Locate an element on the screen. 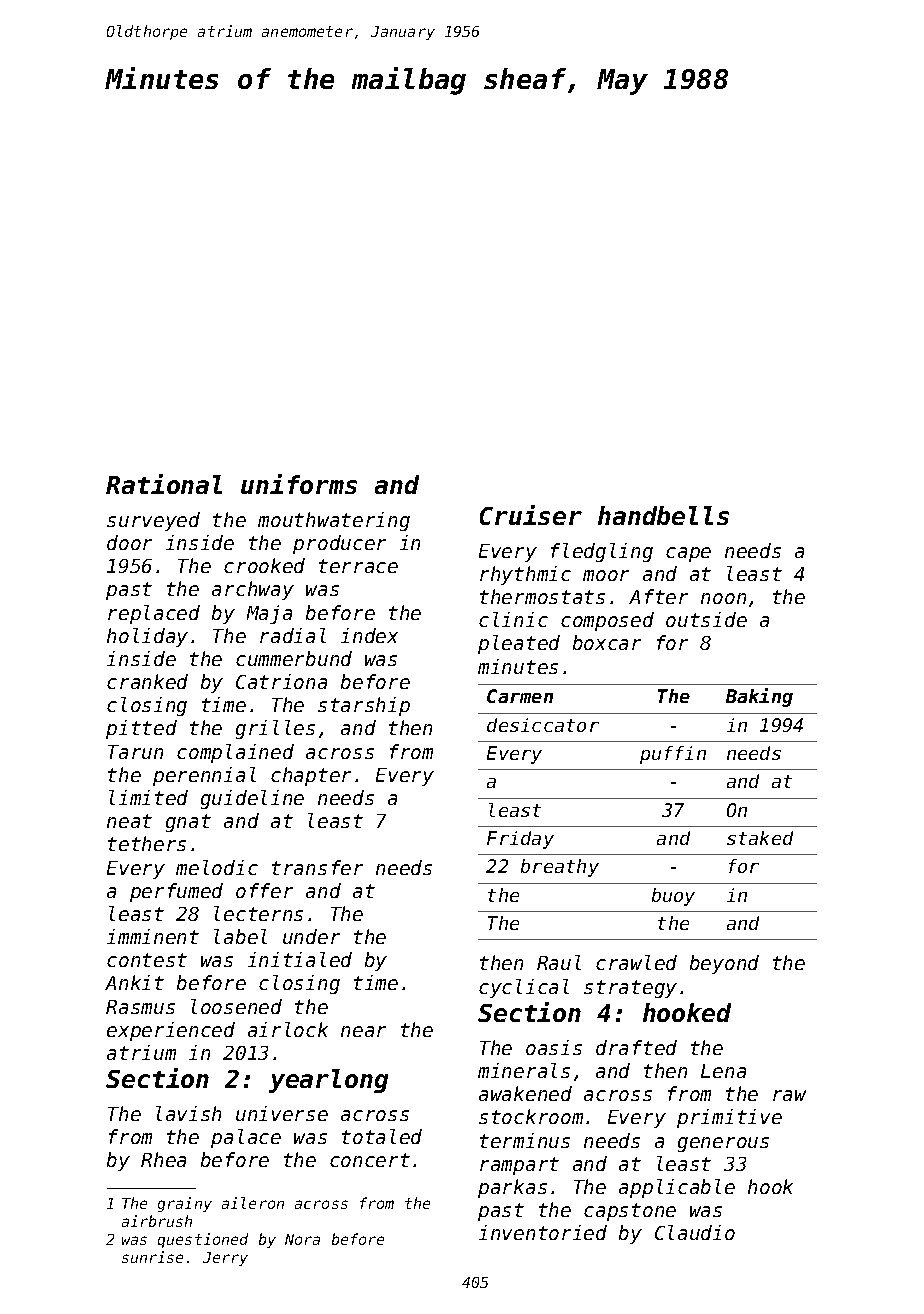 The width and height of the screenshot is (924, 1314). Rational is located at coordinates (164, 484).
